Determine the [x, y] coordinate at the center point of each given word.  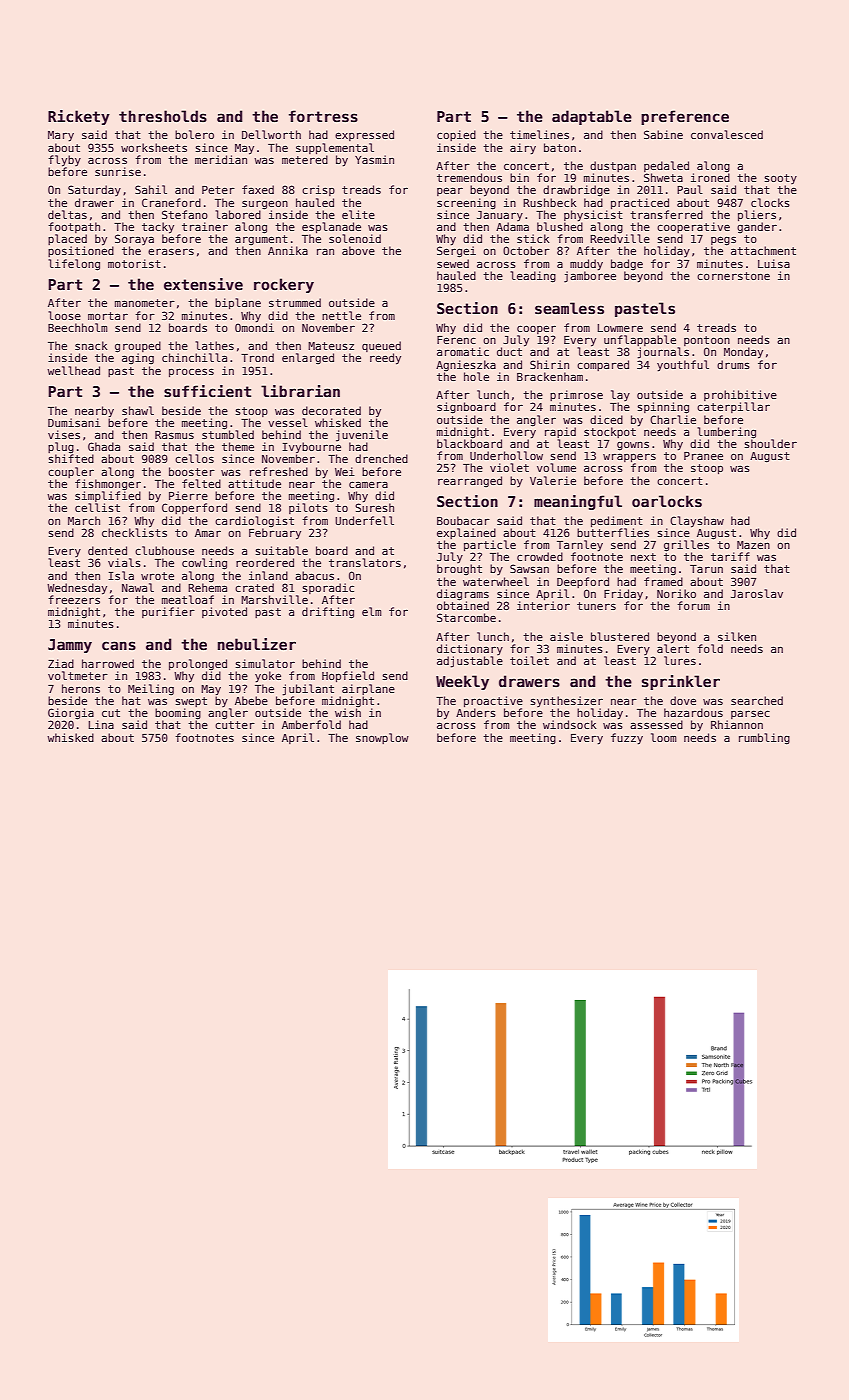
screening [466, 203]
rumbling [764, 738]
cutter [235, 725]
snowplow [382, 738]
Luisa [774, 263]
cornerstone [733, 276]
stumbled [228, 434]
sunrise [118, 171]
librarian [300, 391]
